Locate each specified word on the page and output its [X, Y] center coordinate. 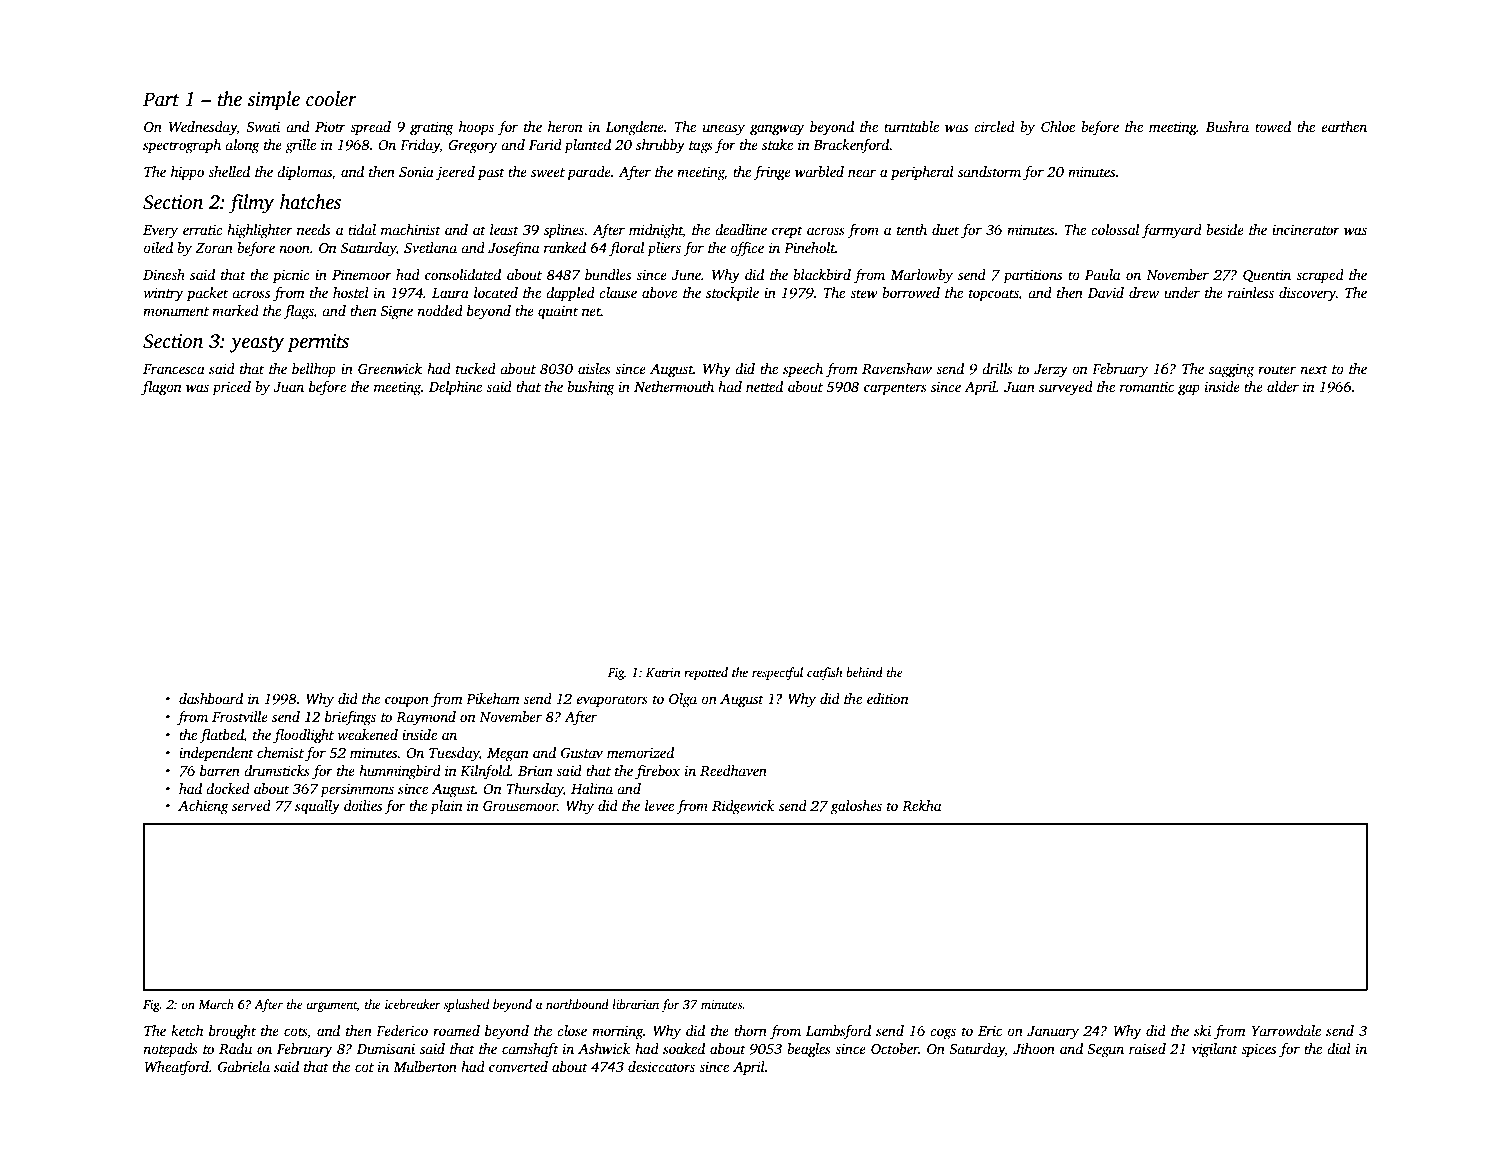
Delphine [455, 388]
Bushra [1227, 126]
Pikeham [493, 698]
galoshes [856, 807]
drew [1144, 292]
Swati [263, 126]
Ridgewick [743, 807]
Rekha [921, 805]
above [659, 292]
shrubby [660, 146]
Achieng [203, 807]
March [216, 1004]
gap [1189, 390]
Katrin [663, 672]
